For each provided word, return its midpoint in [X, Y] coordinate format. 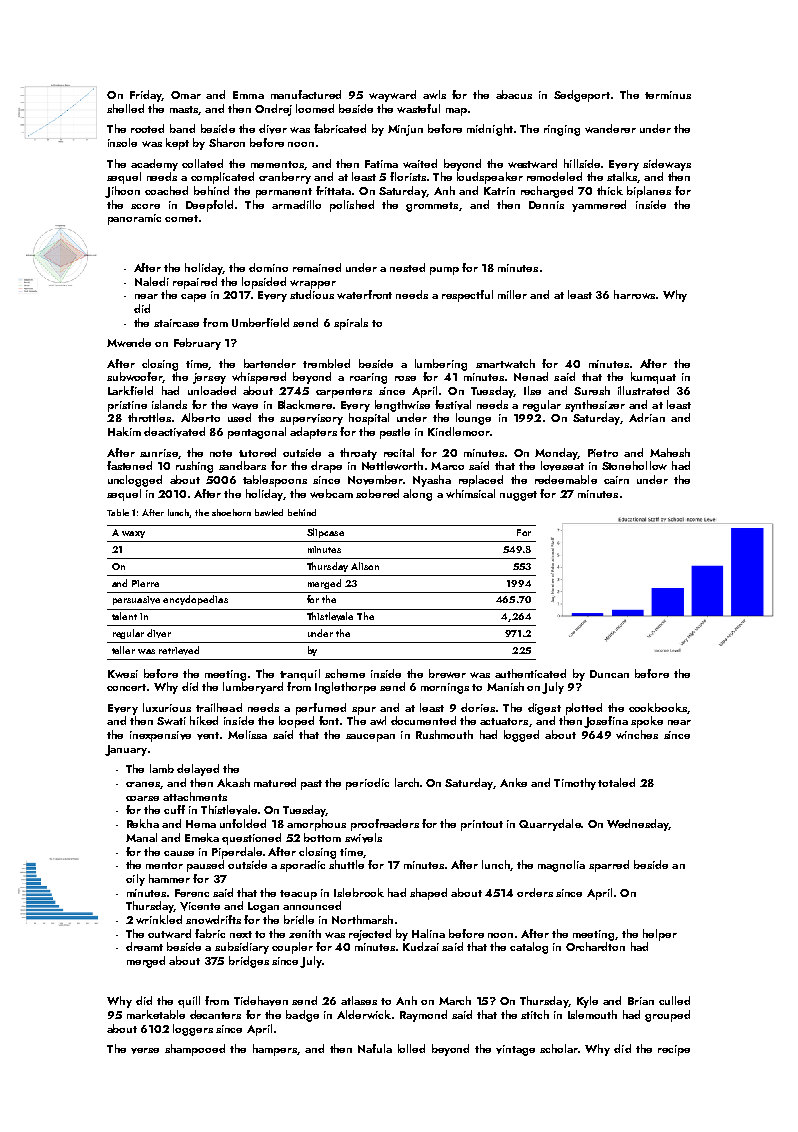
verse [145, 1051]
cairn [616, 480]
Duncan [609, 674]
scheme [345, 673]
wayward [392, 96]
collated [202, 163]
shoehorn [231, 512]
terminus [668, 95]
